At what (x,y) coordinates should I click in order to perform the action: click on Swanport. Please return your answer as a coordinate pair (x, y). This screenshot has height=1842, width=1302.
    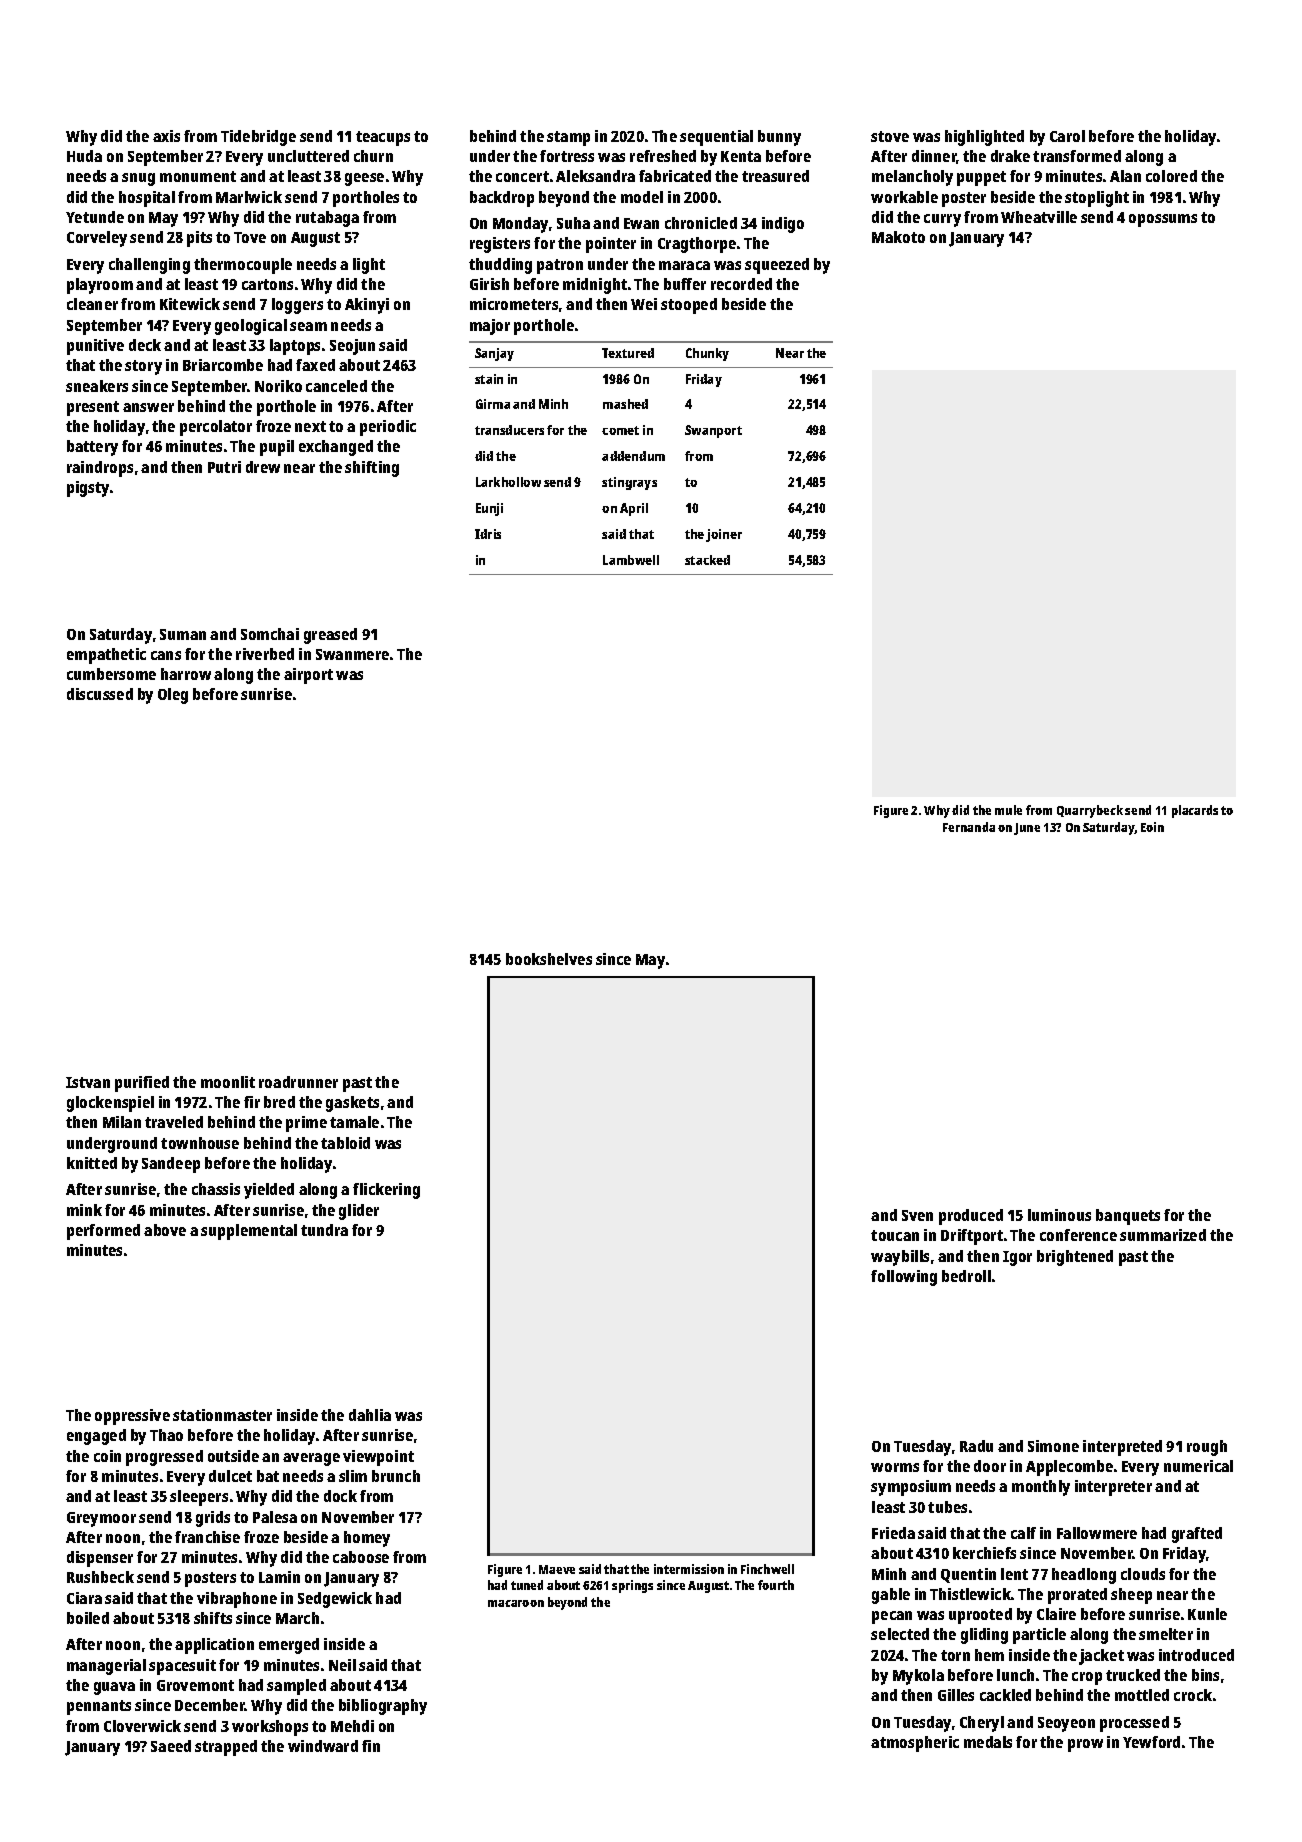
    Looking at the image, I should click on (713, 431).
